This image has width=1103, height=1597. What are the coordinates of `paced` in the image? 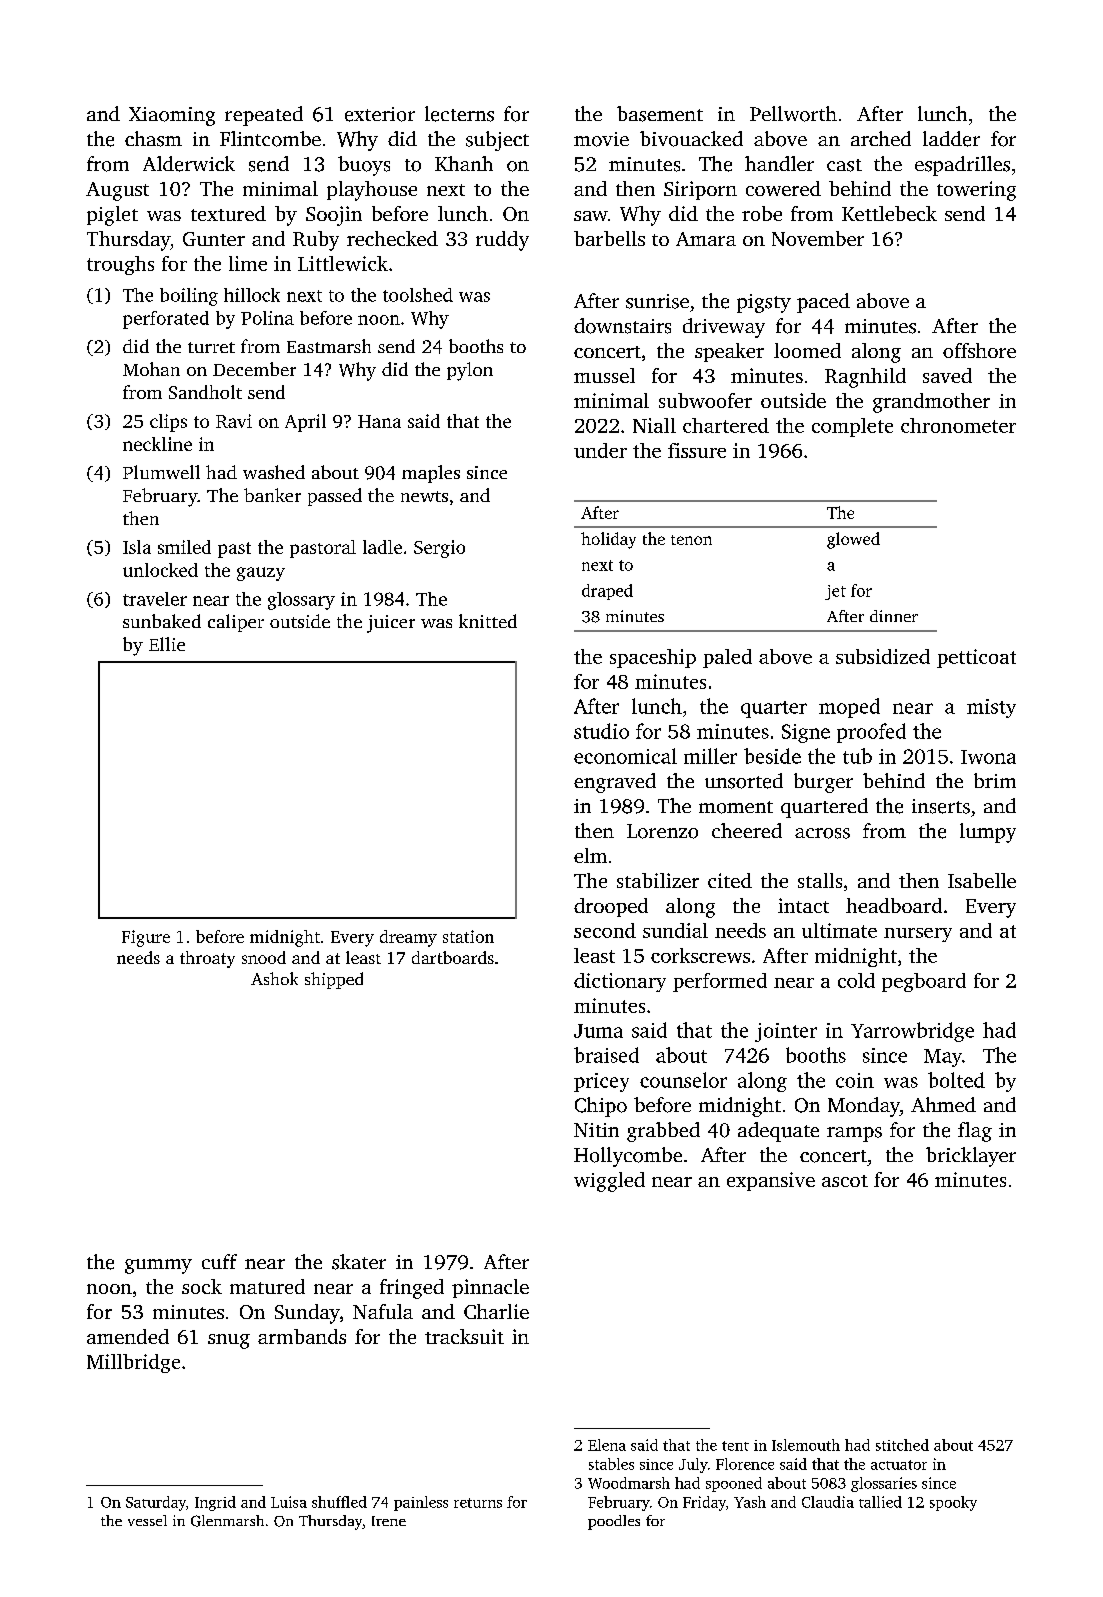 It's located at (823, 303).
